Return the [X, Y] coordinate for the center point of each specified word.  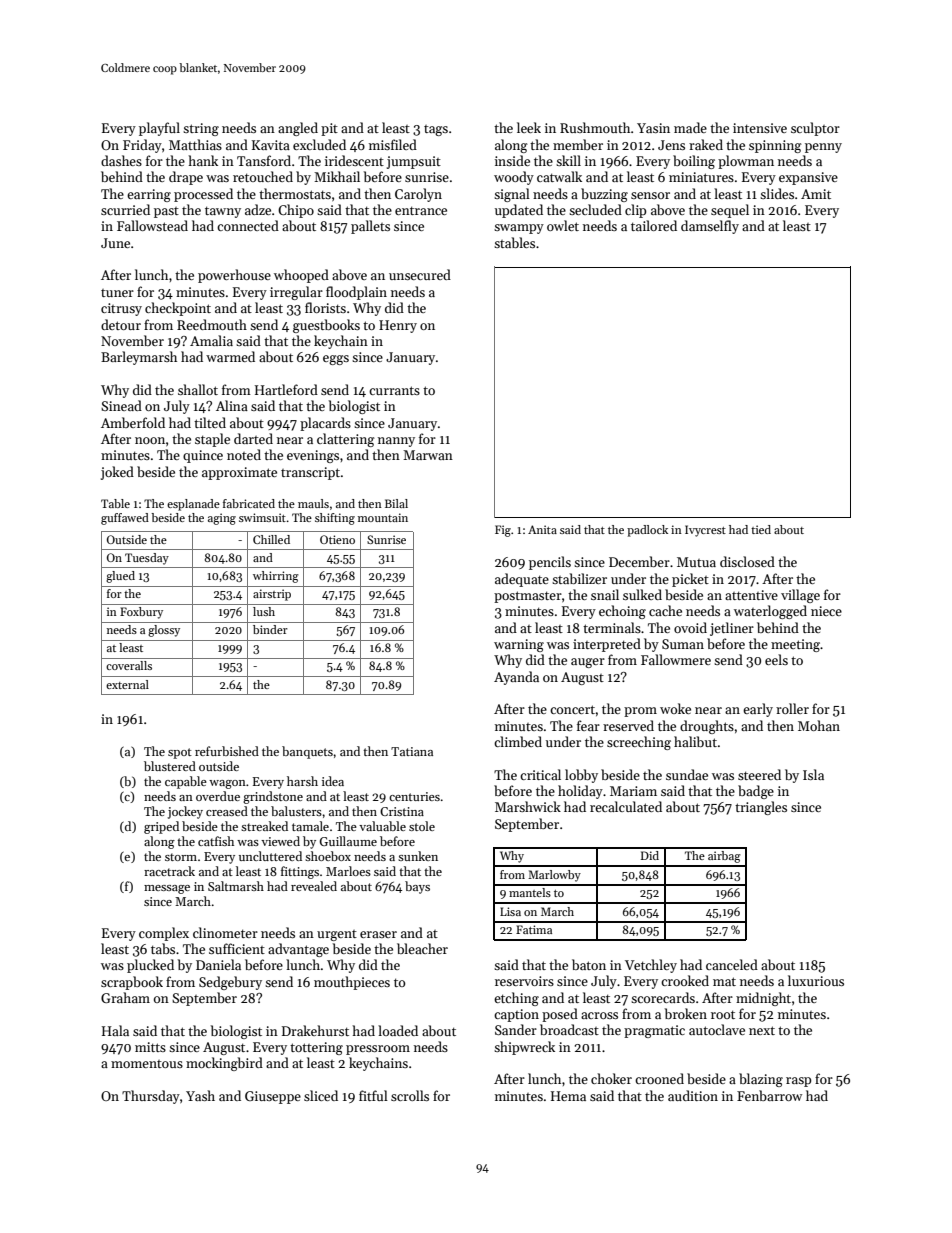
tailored [654, 225]
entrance [421, 210]
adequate [522, 580]
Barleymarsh [139, 358]
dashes [121, 160]
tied [761, 529]
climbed [518, 741]
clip [635, 211]
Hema [568, 1096]
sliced [321, 1095]
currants [394, 390]
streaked [264, 826]
